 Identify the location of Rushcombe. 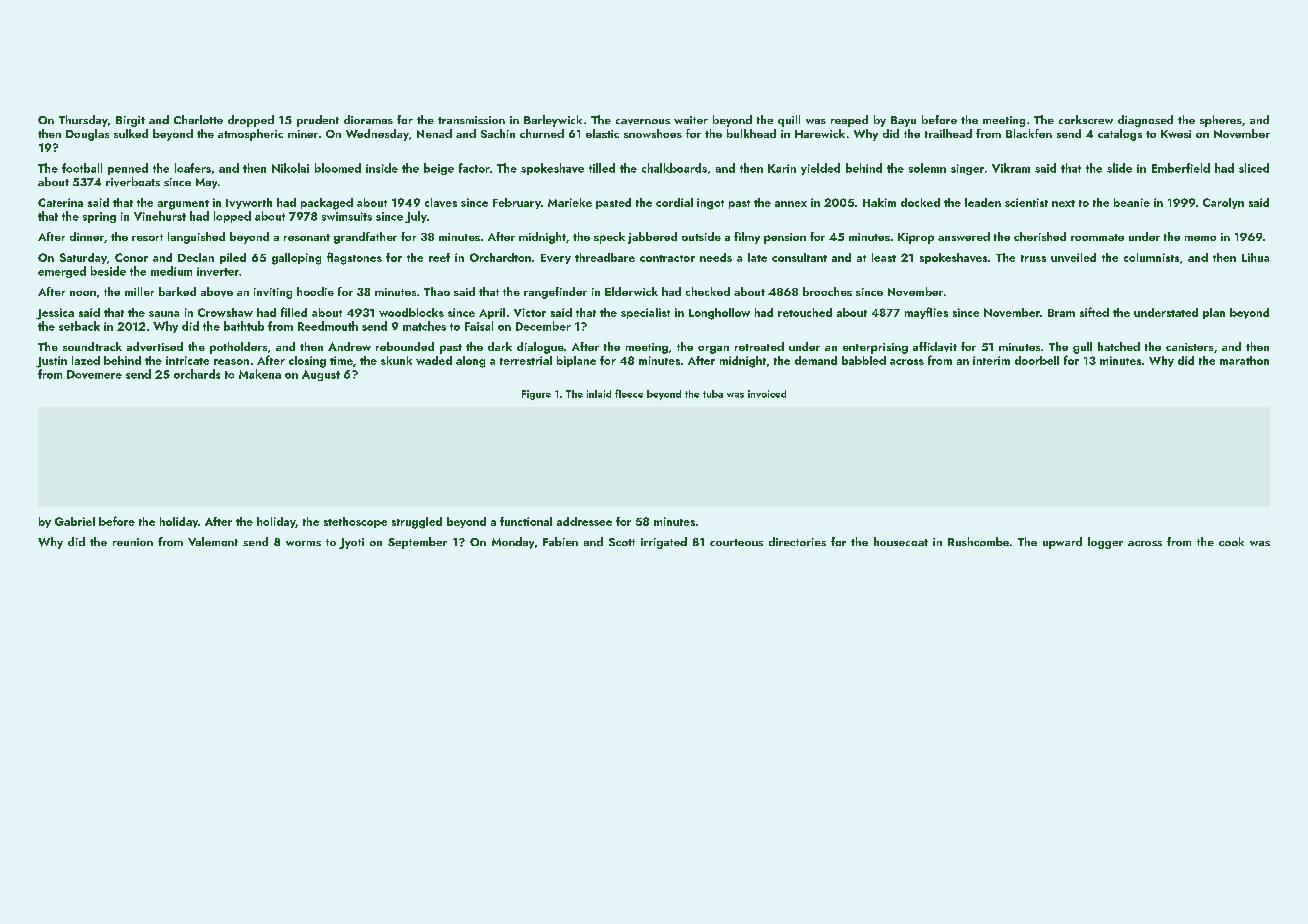
(978, 541).
